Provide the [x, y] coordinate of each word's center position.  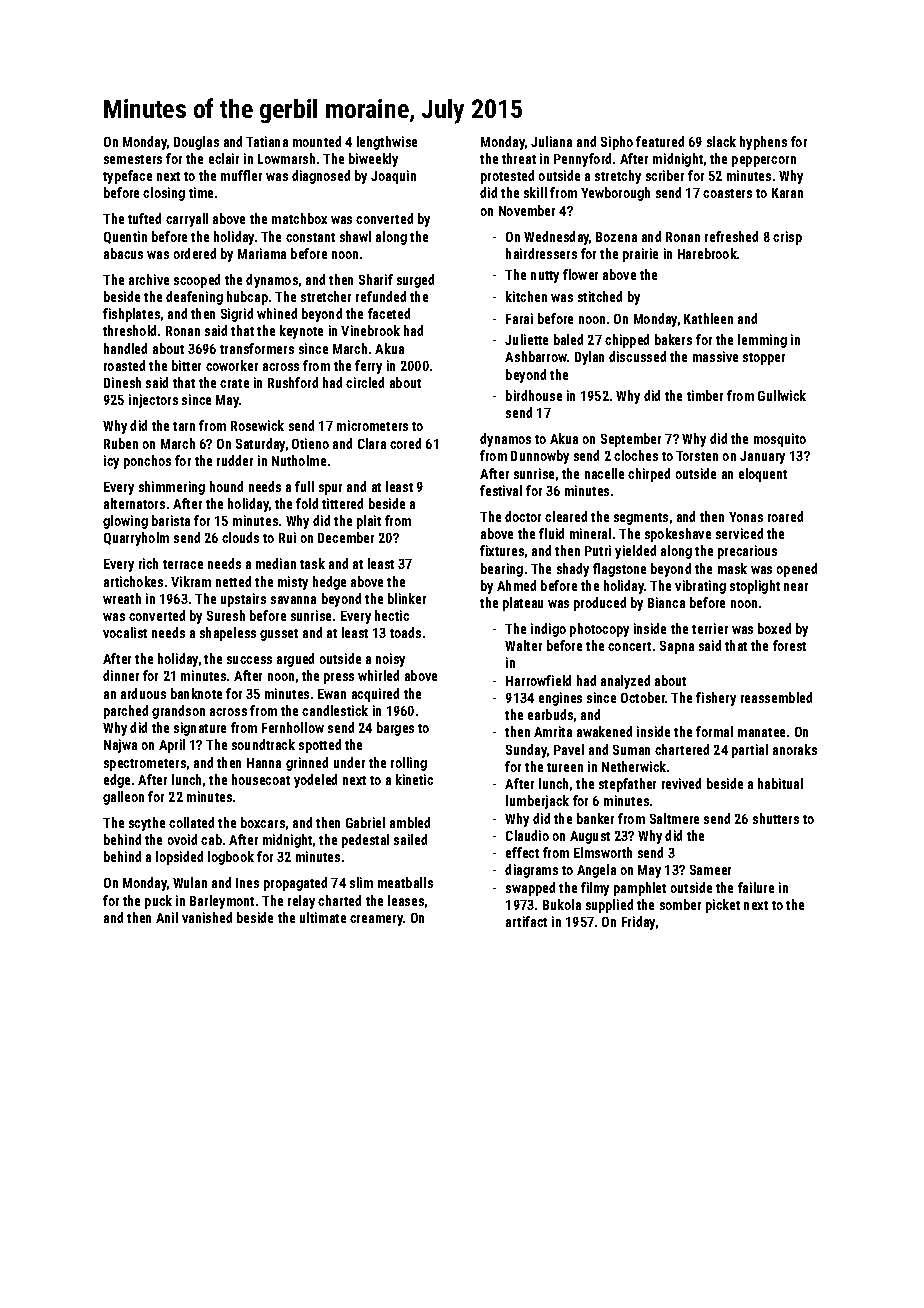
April [172, 746]
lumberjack [537, 802]
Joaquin [393, 177]
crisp [787, 238]
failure [756, 887]
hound [226, 486]
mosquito [780, 440]
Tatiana [267, 141]
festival [501, 490]
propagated [295, 884]
